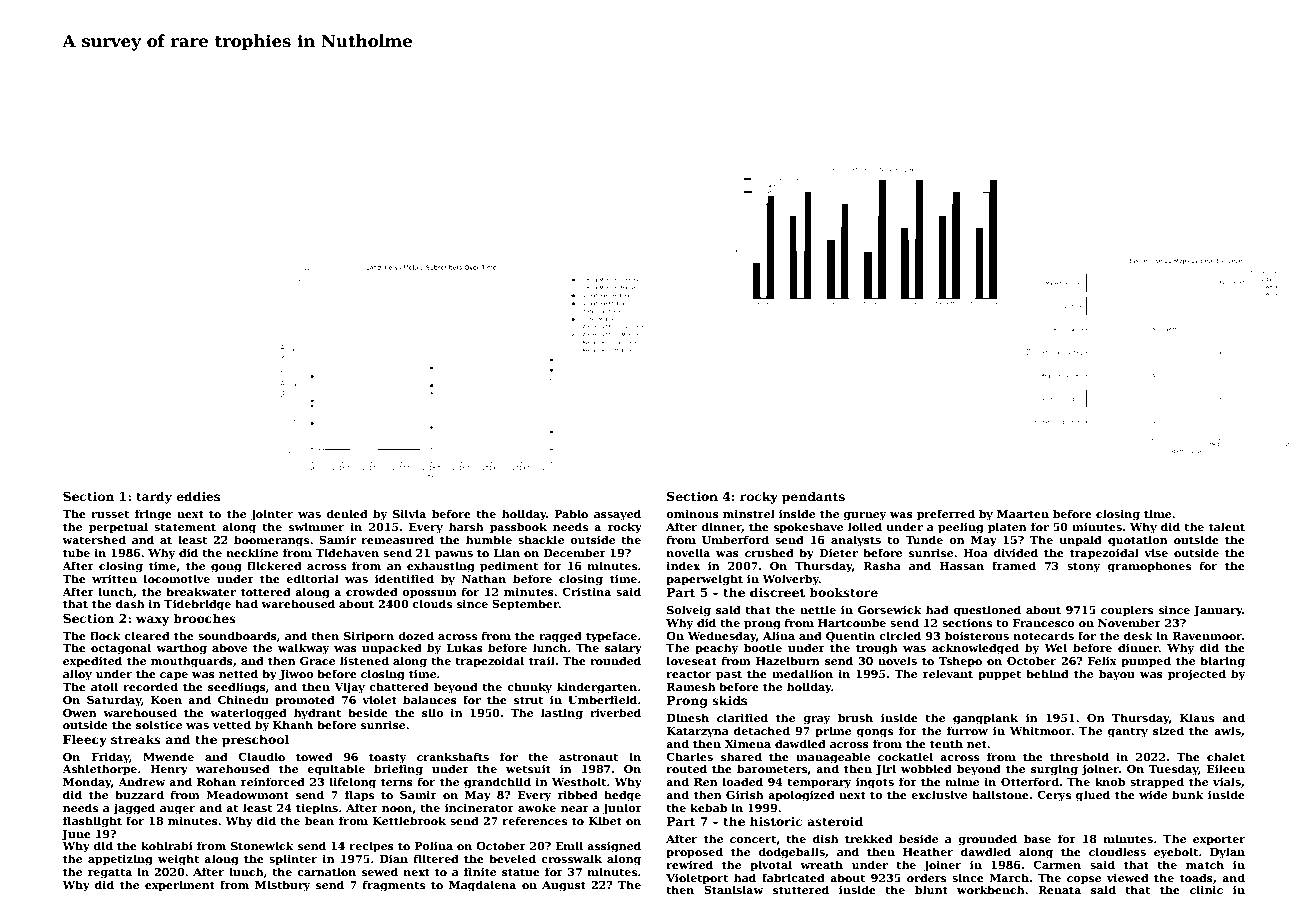  I want to click on nettle, so click(818, 609).
